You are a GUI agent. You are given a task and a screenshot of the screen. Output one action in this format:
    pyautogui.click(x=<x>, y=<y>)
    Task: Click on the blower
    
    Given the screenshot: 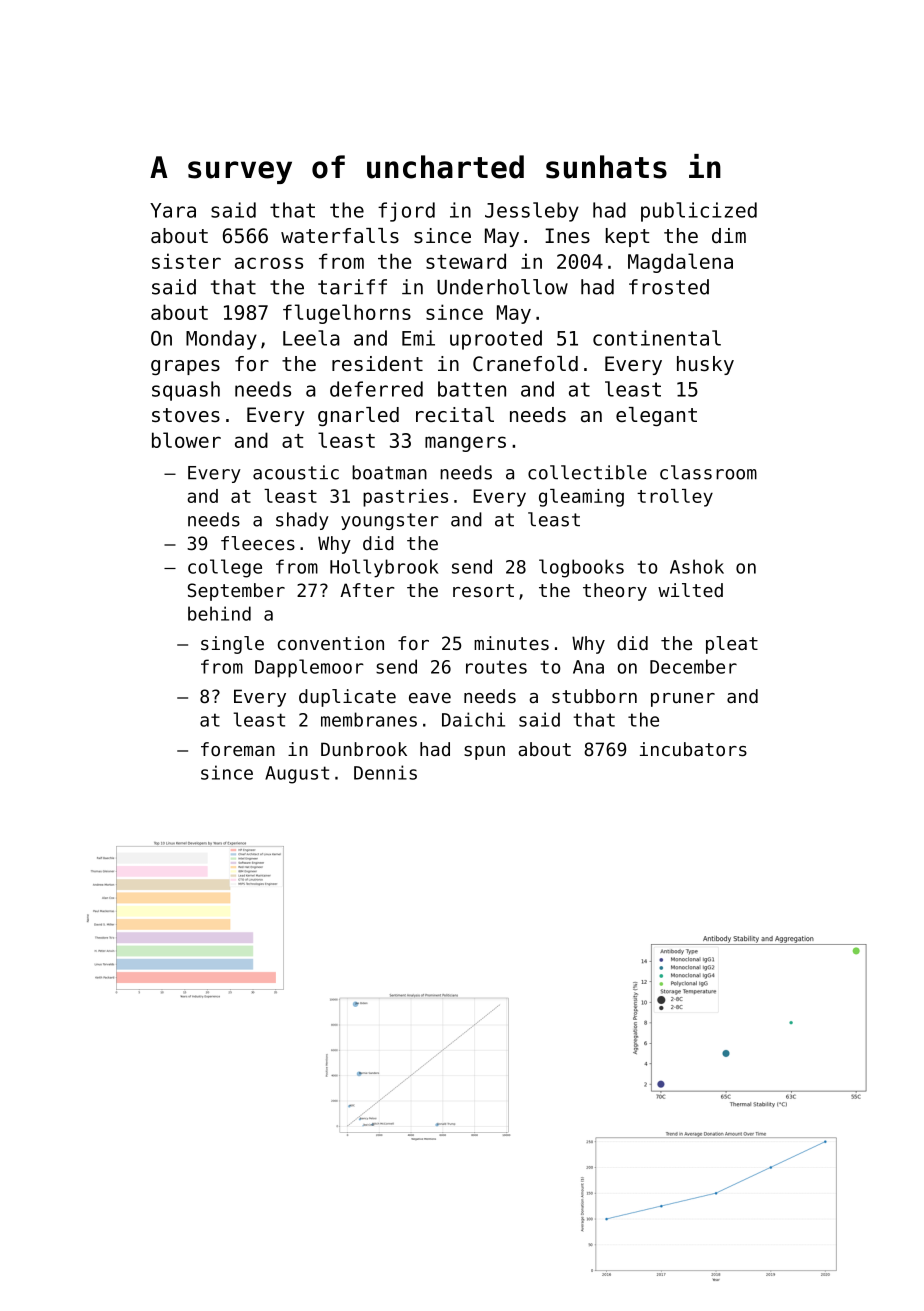 What is the action you would take?
    pyautogui.click(x=186, y=440)
